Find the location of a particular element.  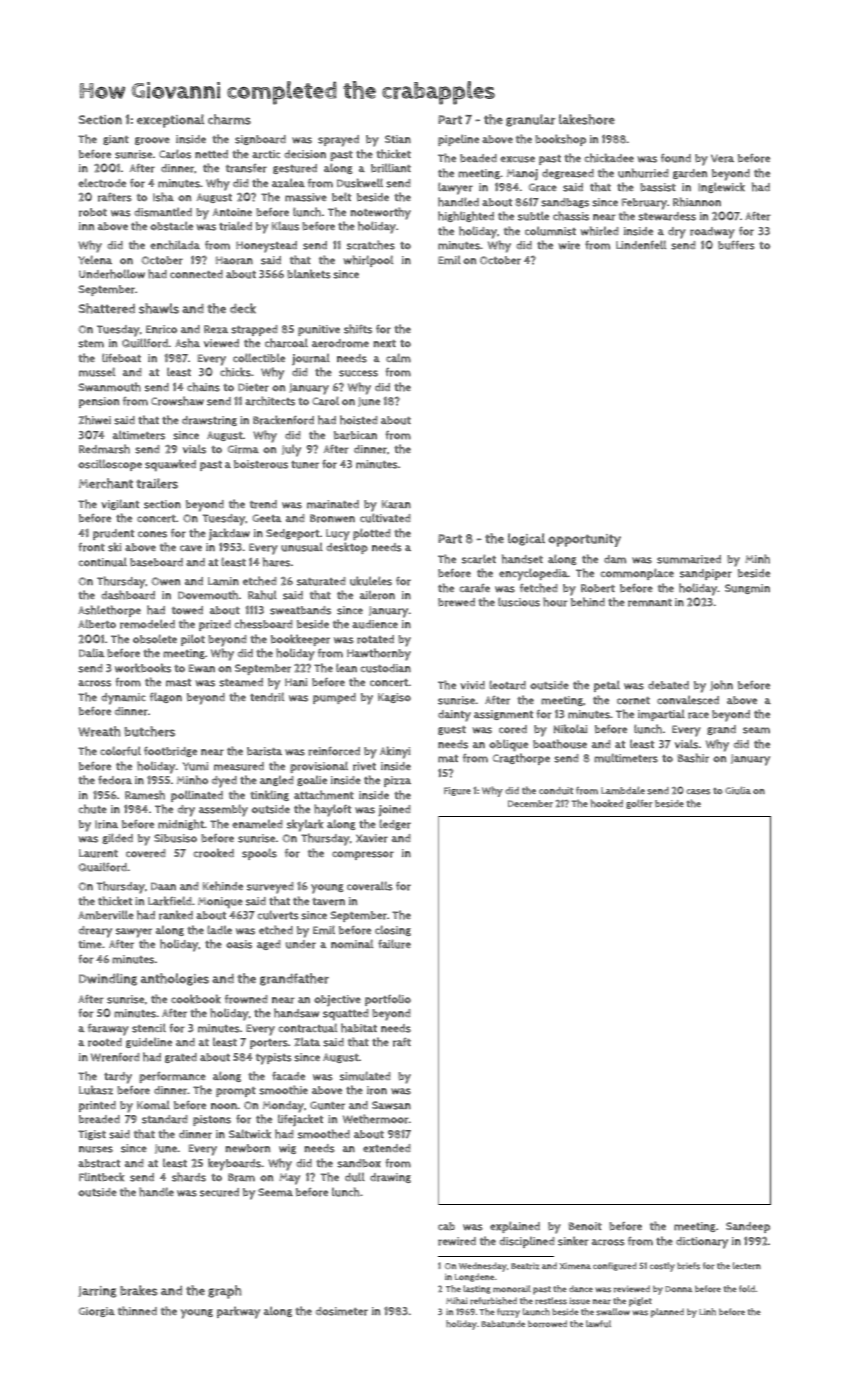

front is located at coordinates (92, 547).
